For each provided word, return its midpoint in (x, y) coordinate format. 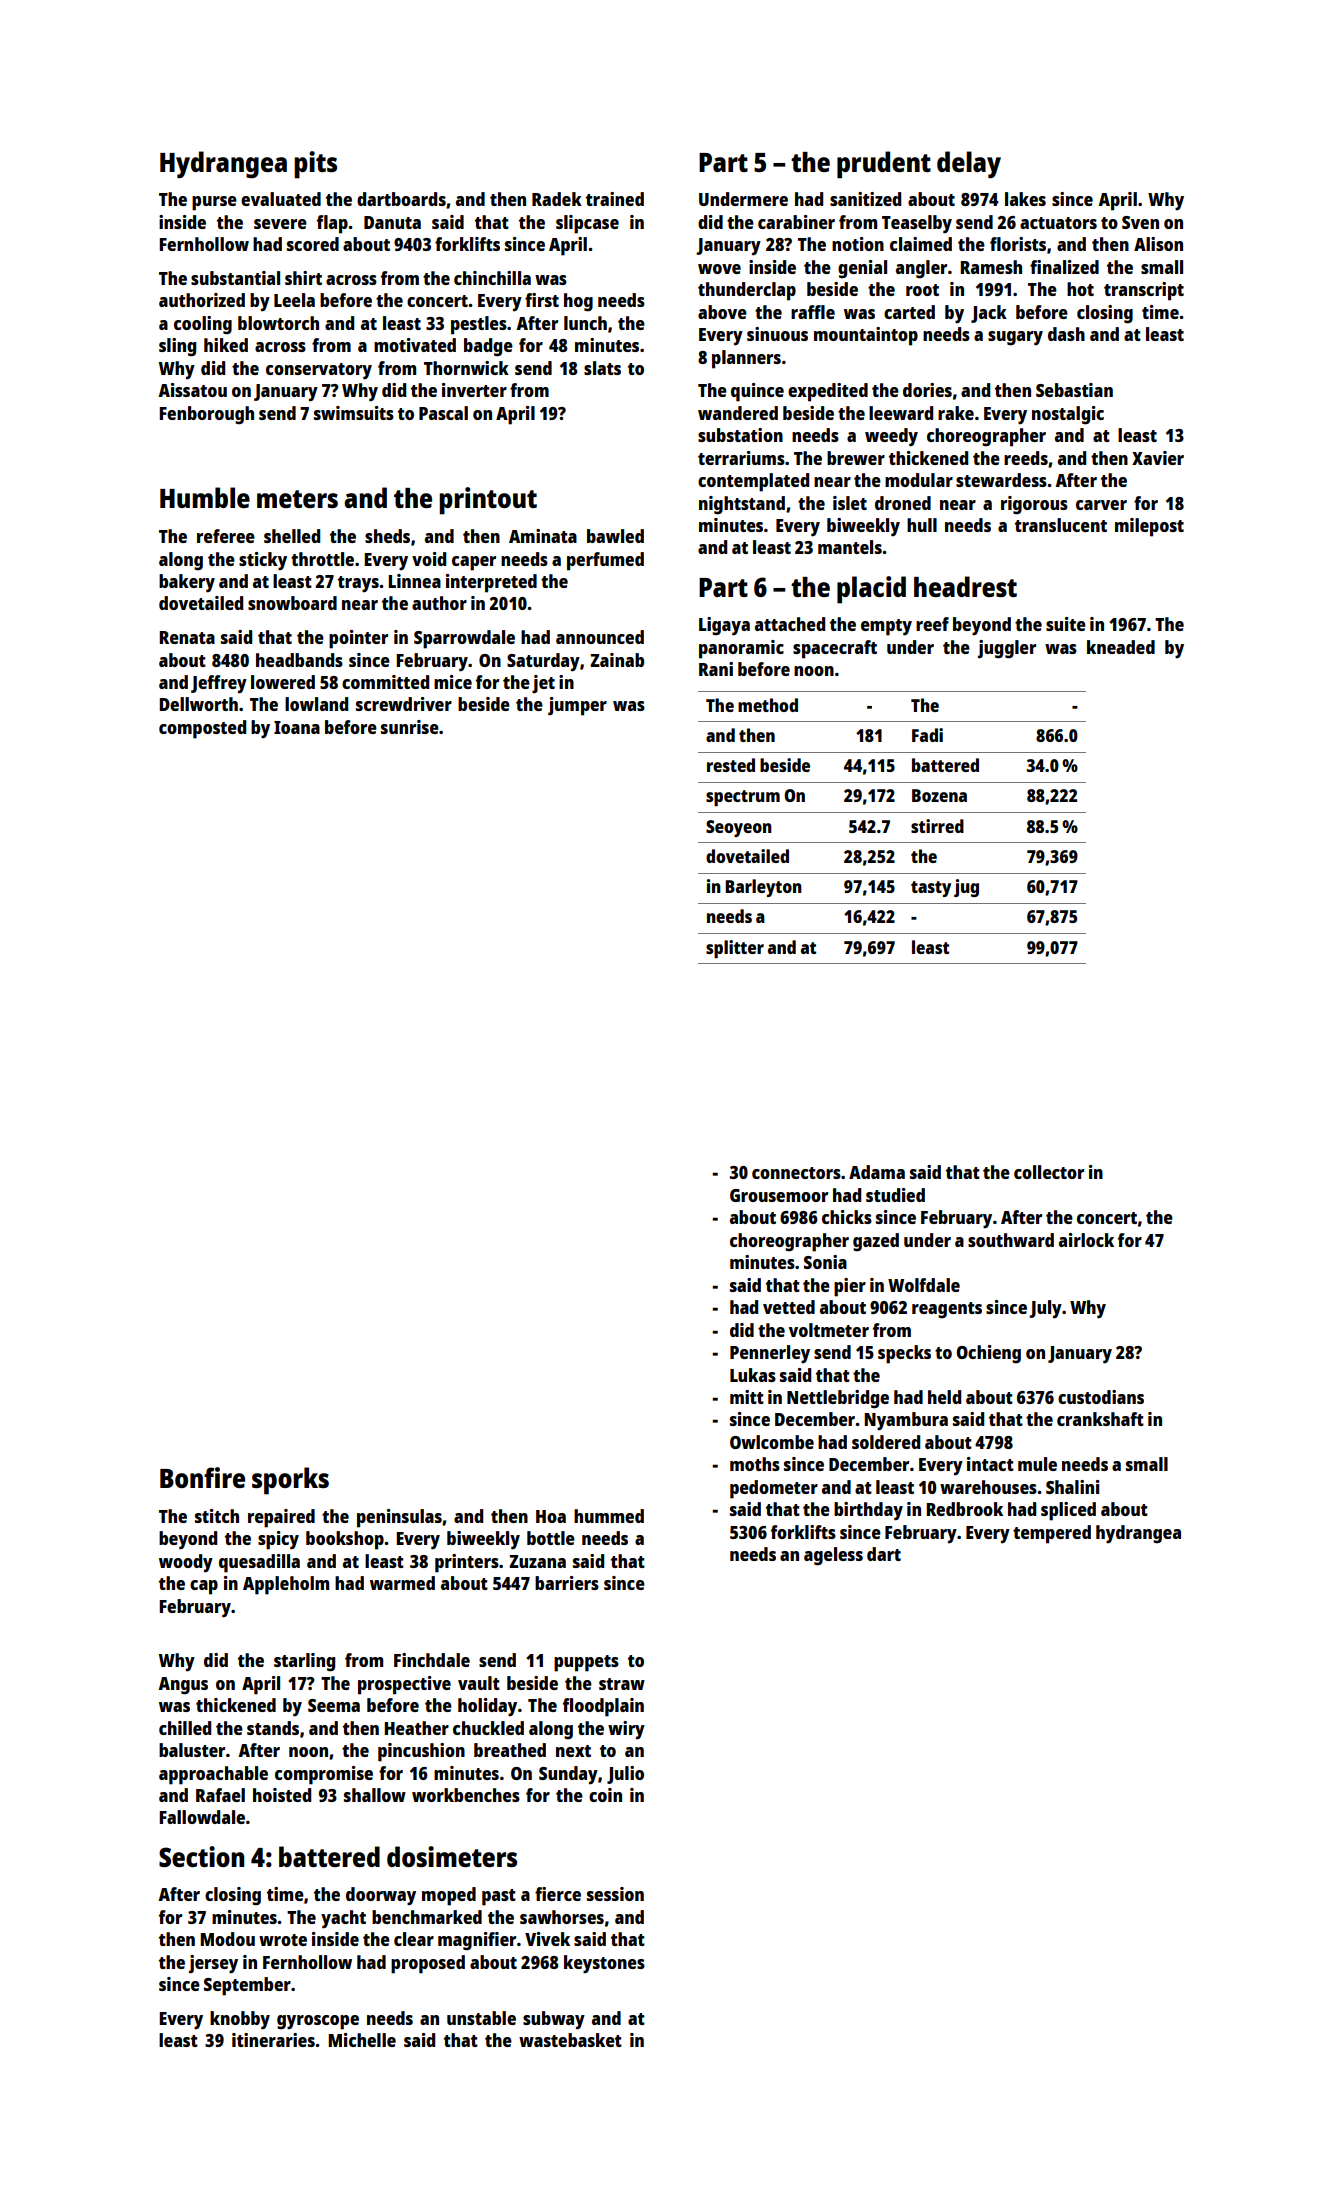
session (615, 1894)
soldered (886, 1442)
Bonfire (202, 1477)
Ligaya (724, 626)
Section (201, 1856)
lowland (316, 704)
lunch (585, 323)
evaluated (281, 199)
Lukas (753, 1375)
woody (186, 1563)
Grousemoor (779, 1195)
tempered (1052, 1534)
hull (922, 525)
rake (956, 413)
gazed (876, 1242)
